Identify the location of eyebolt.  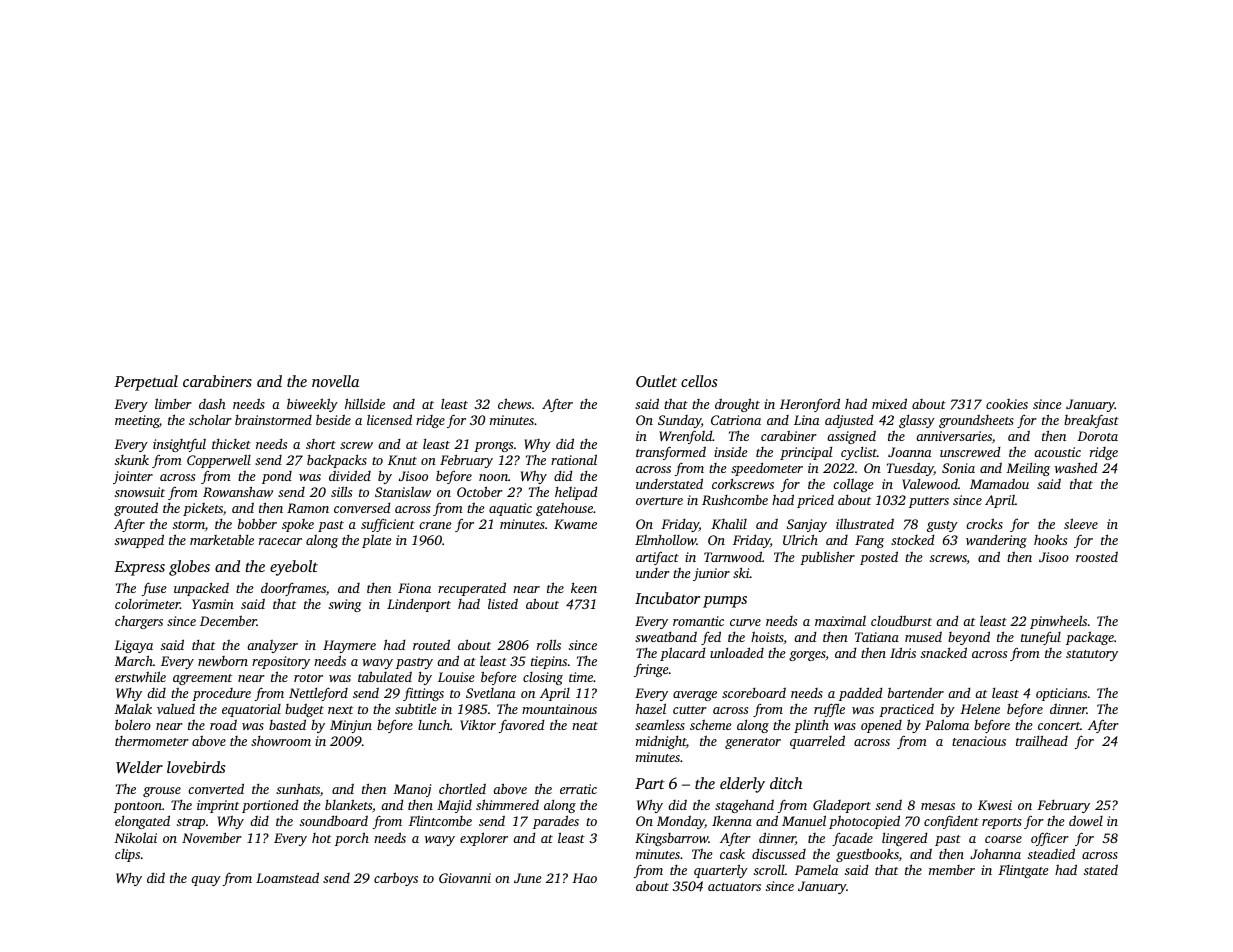
(294, 568).
